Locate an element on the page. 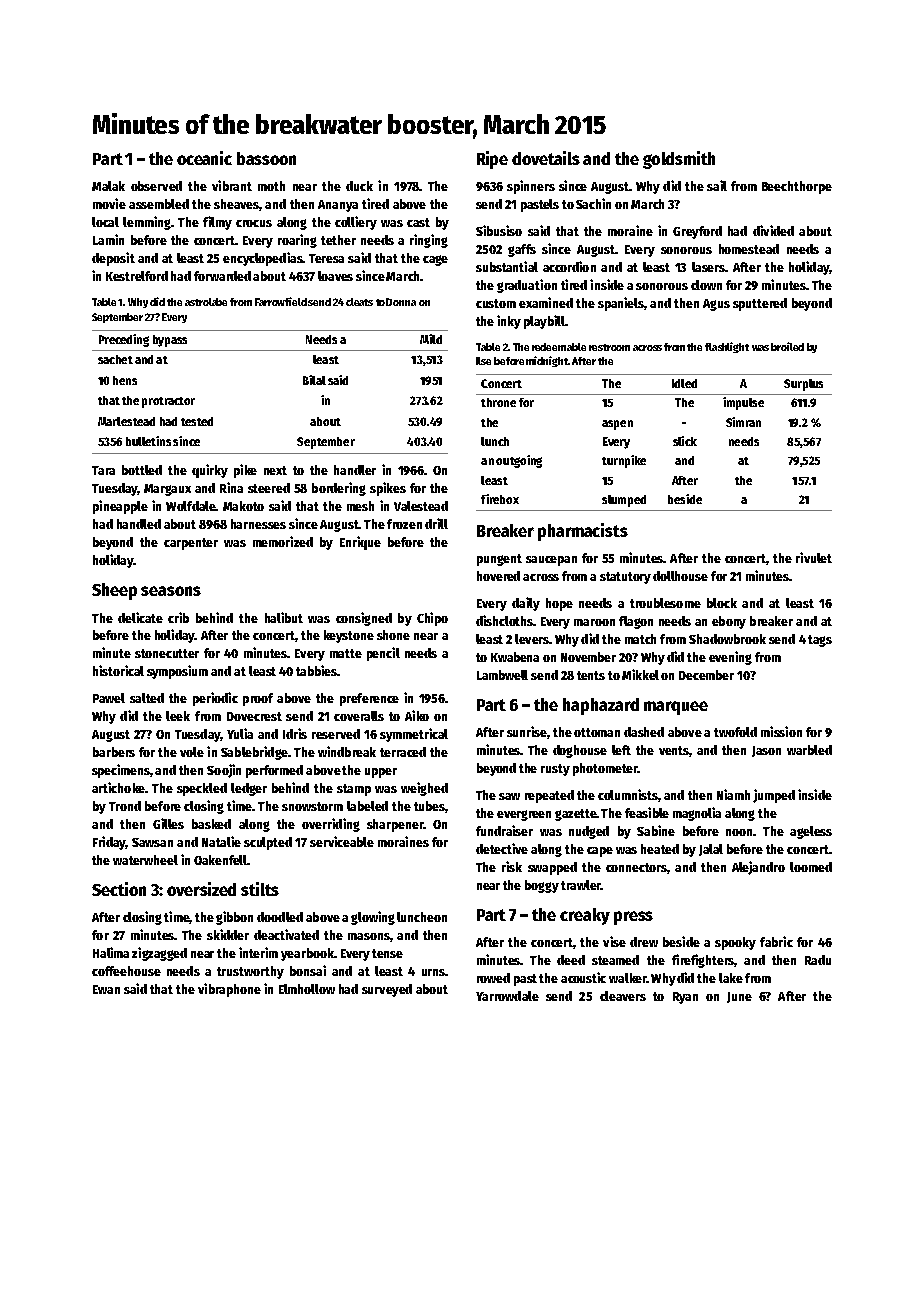 The width and height of the image is (924, 1308). twofold is located at coordinates (735, 732).
